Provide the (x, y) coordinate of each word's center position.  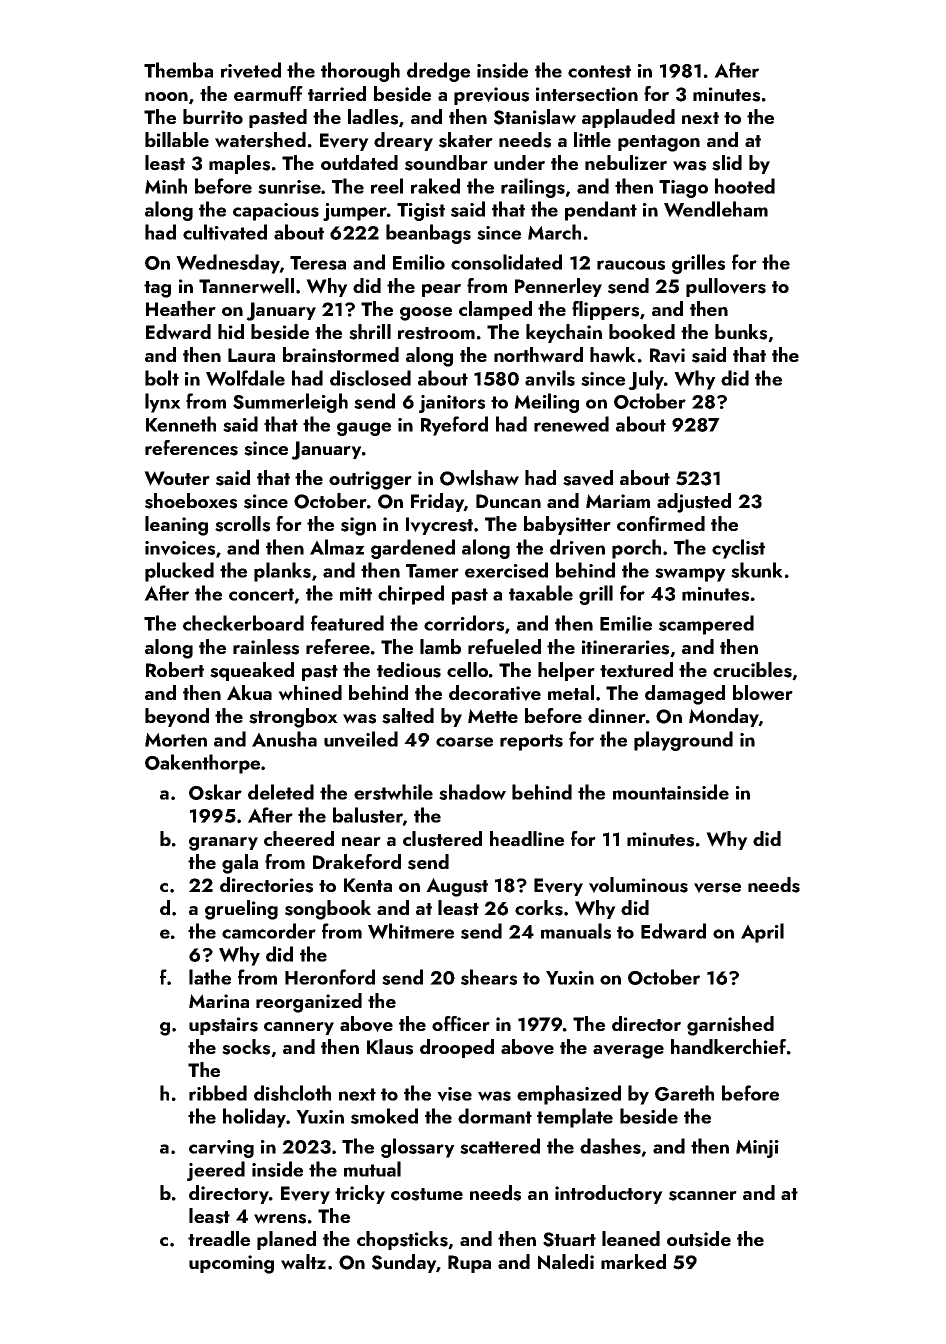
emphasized (569, 1095)
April (762, 933)
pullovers (726, 287)
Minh (166, 186)
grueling (241, 910)
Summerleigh (290, 403)
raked (435, 186)
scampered (706, 625)
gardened (413, 549)
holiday (254, 1118)
